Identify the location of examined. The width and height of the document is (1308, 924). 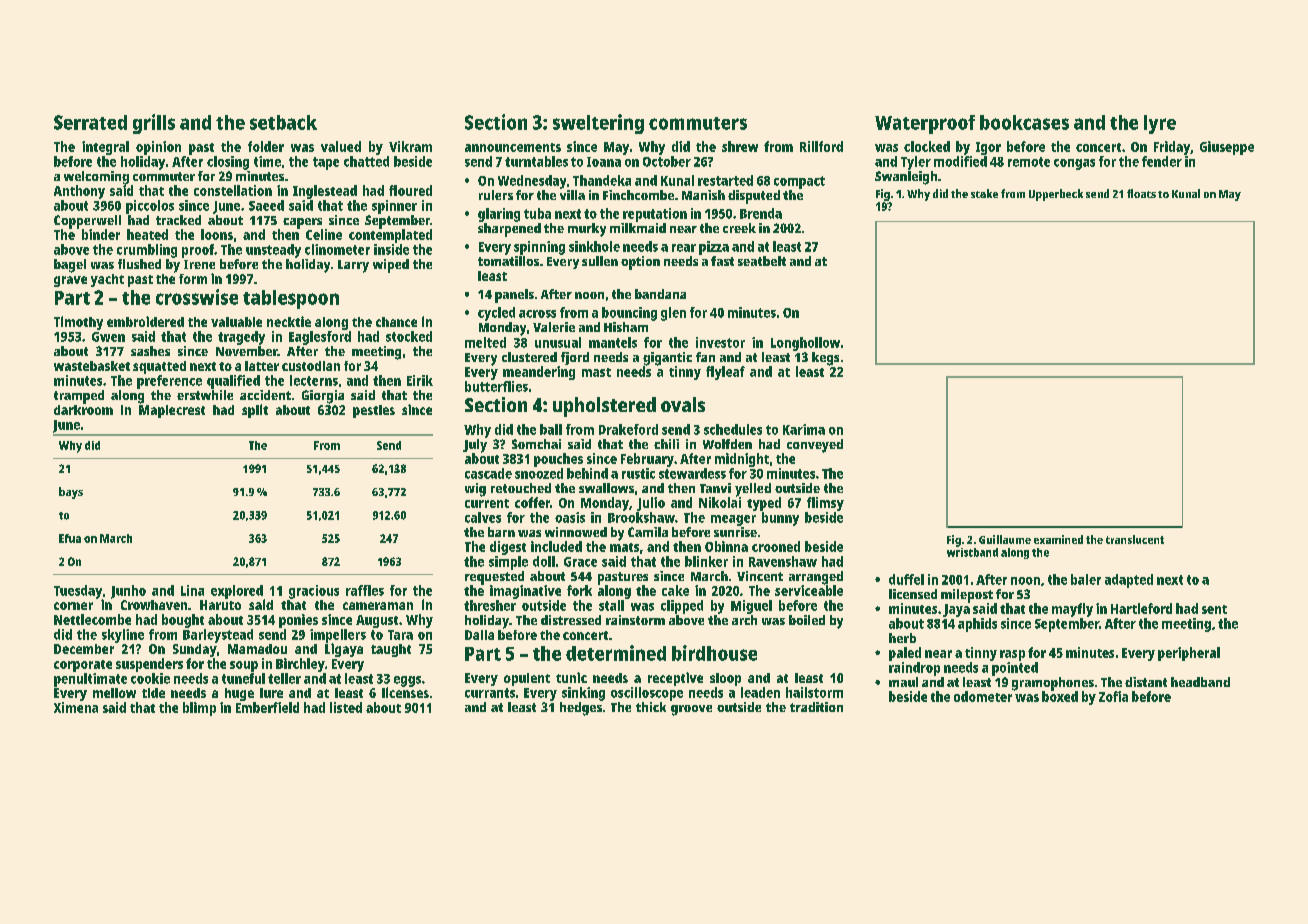
(1058, 539).
